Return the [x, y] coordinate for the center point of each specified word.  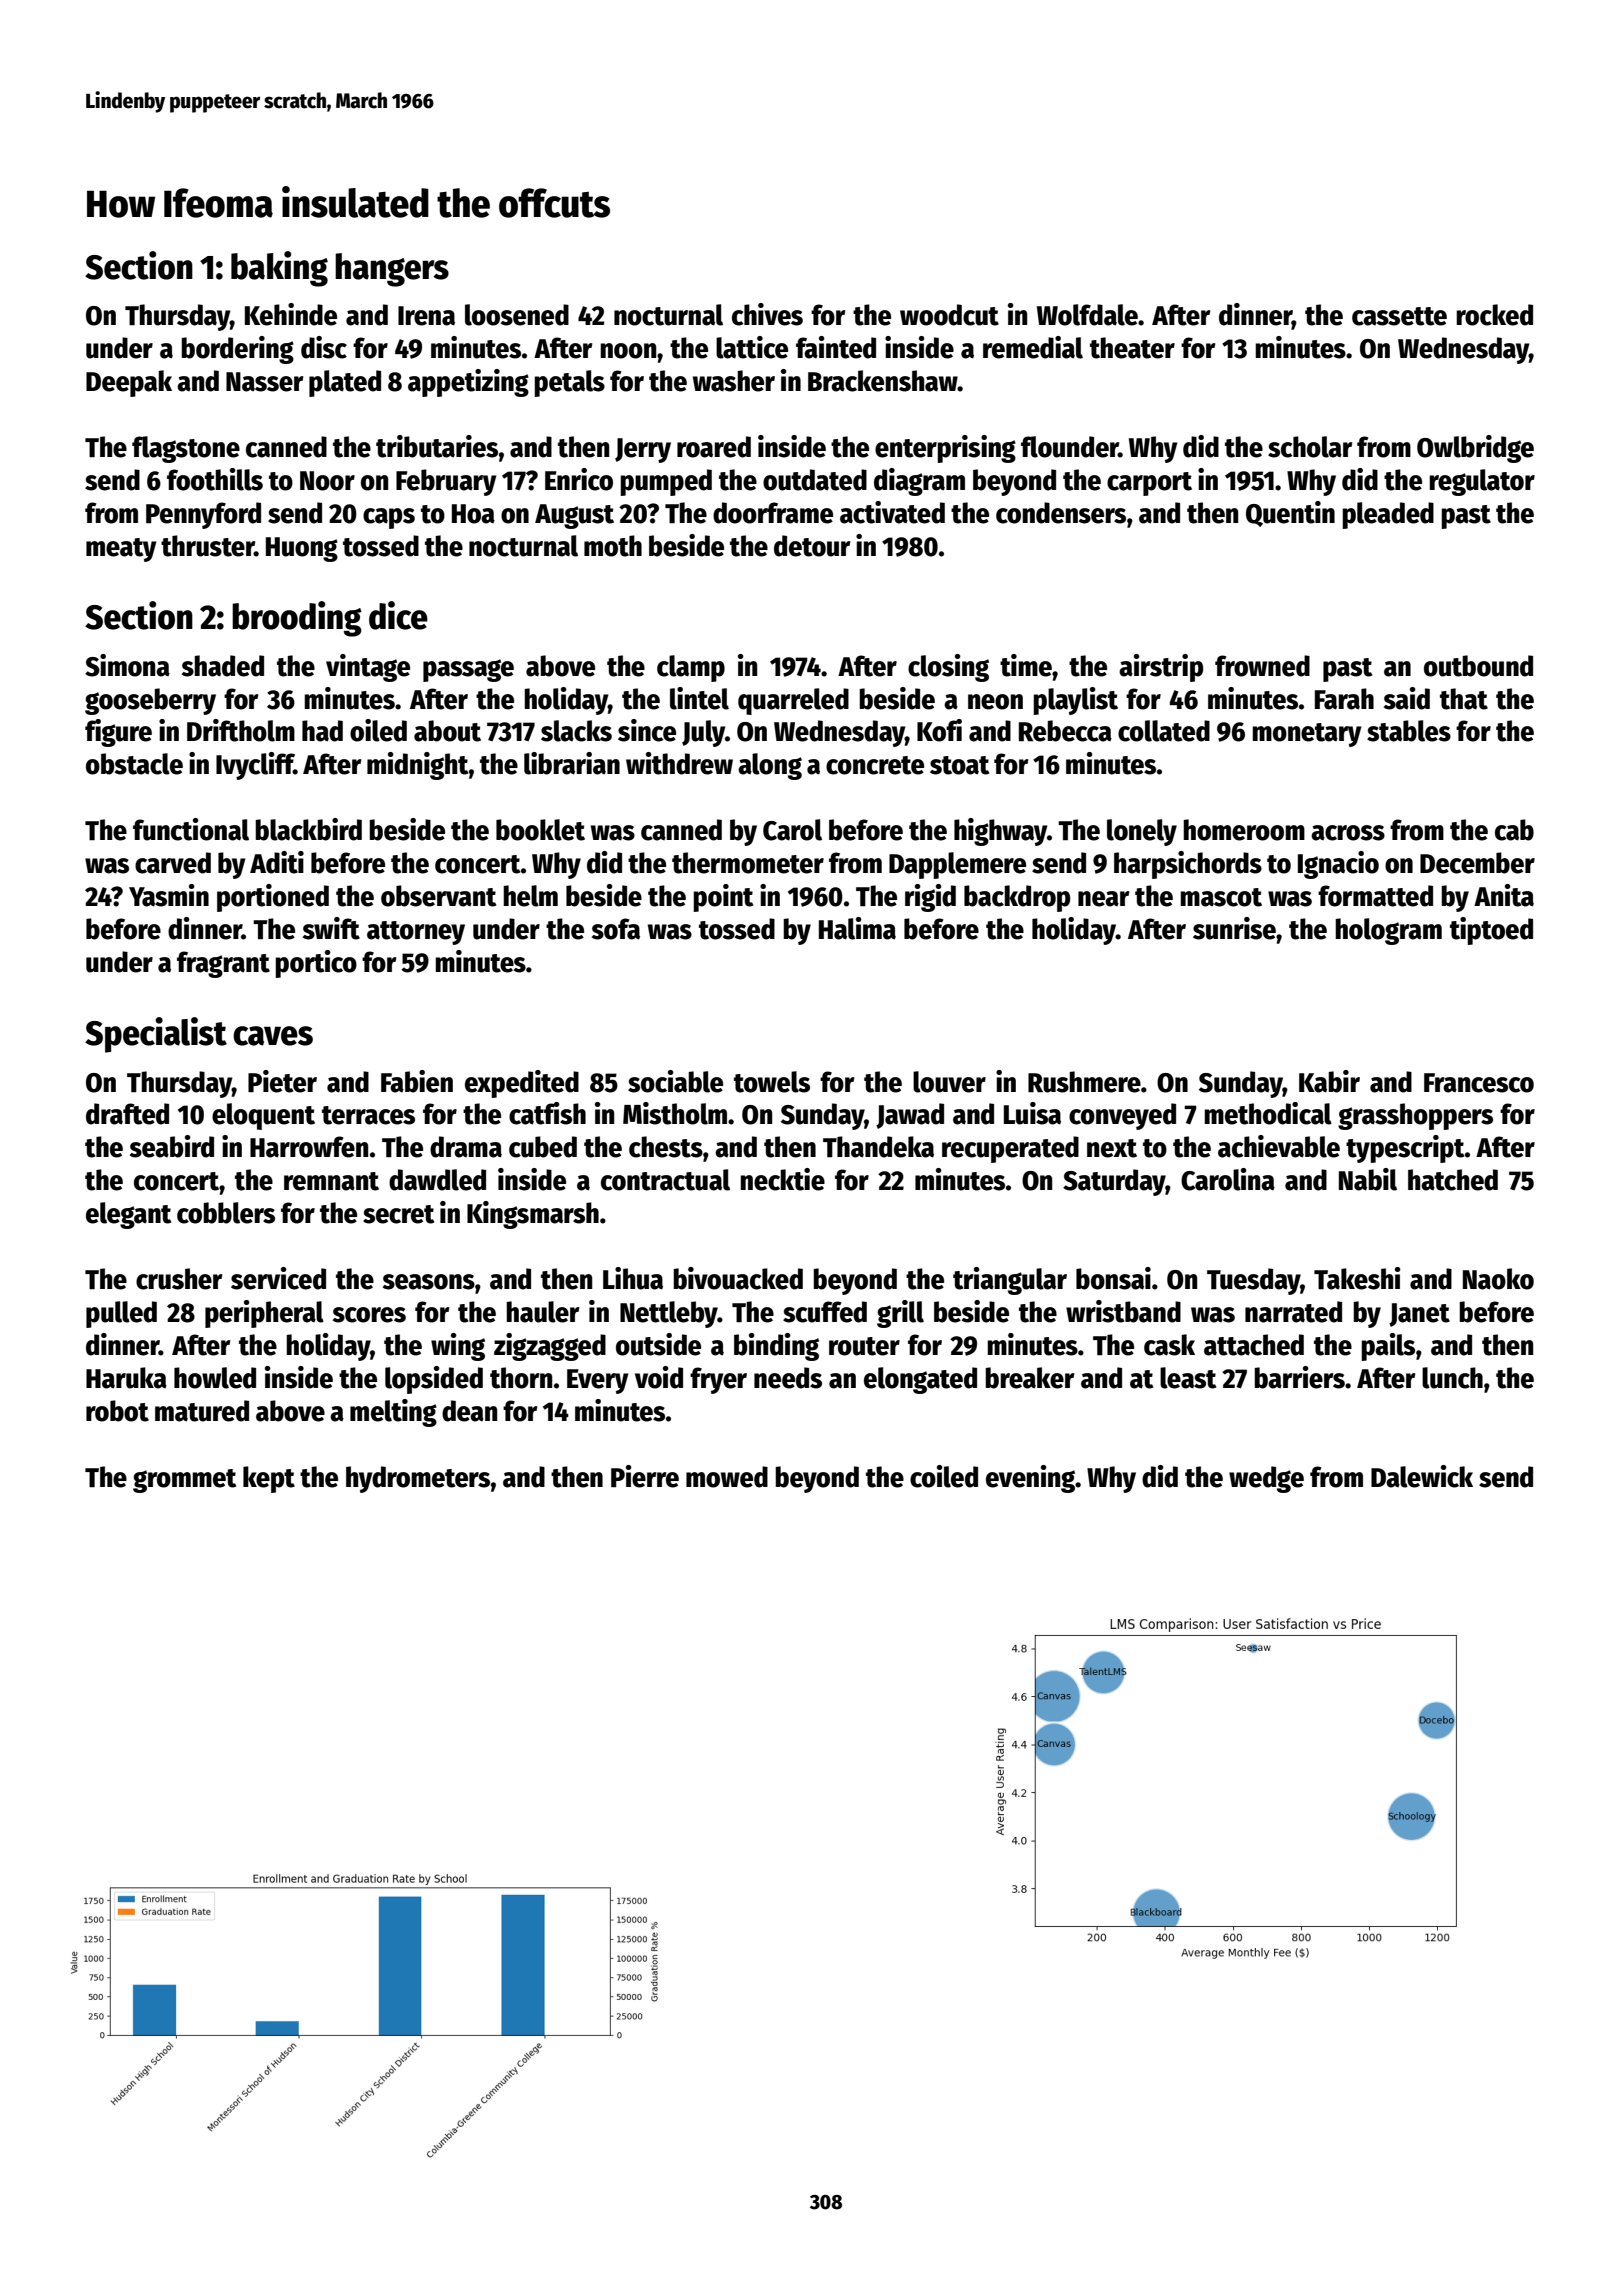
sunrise [1234, 928]
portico [316, 964]
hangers [392, 270]
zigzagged [550, 1347]
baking [279, 269]
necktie [782, 1179]
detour [812, 546]
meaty [121, 550]
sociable [675, 1081]
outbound [1478, 666]
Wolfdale [1087, 315]
